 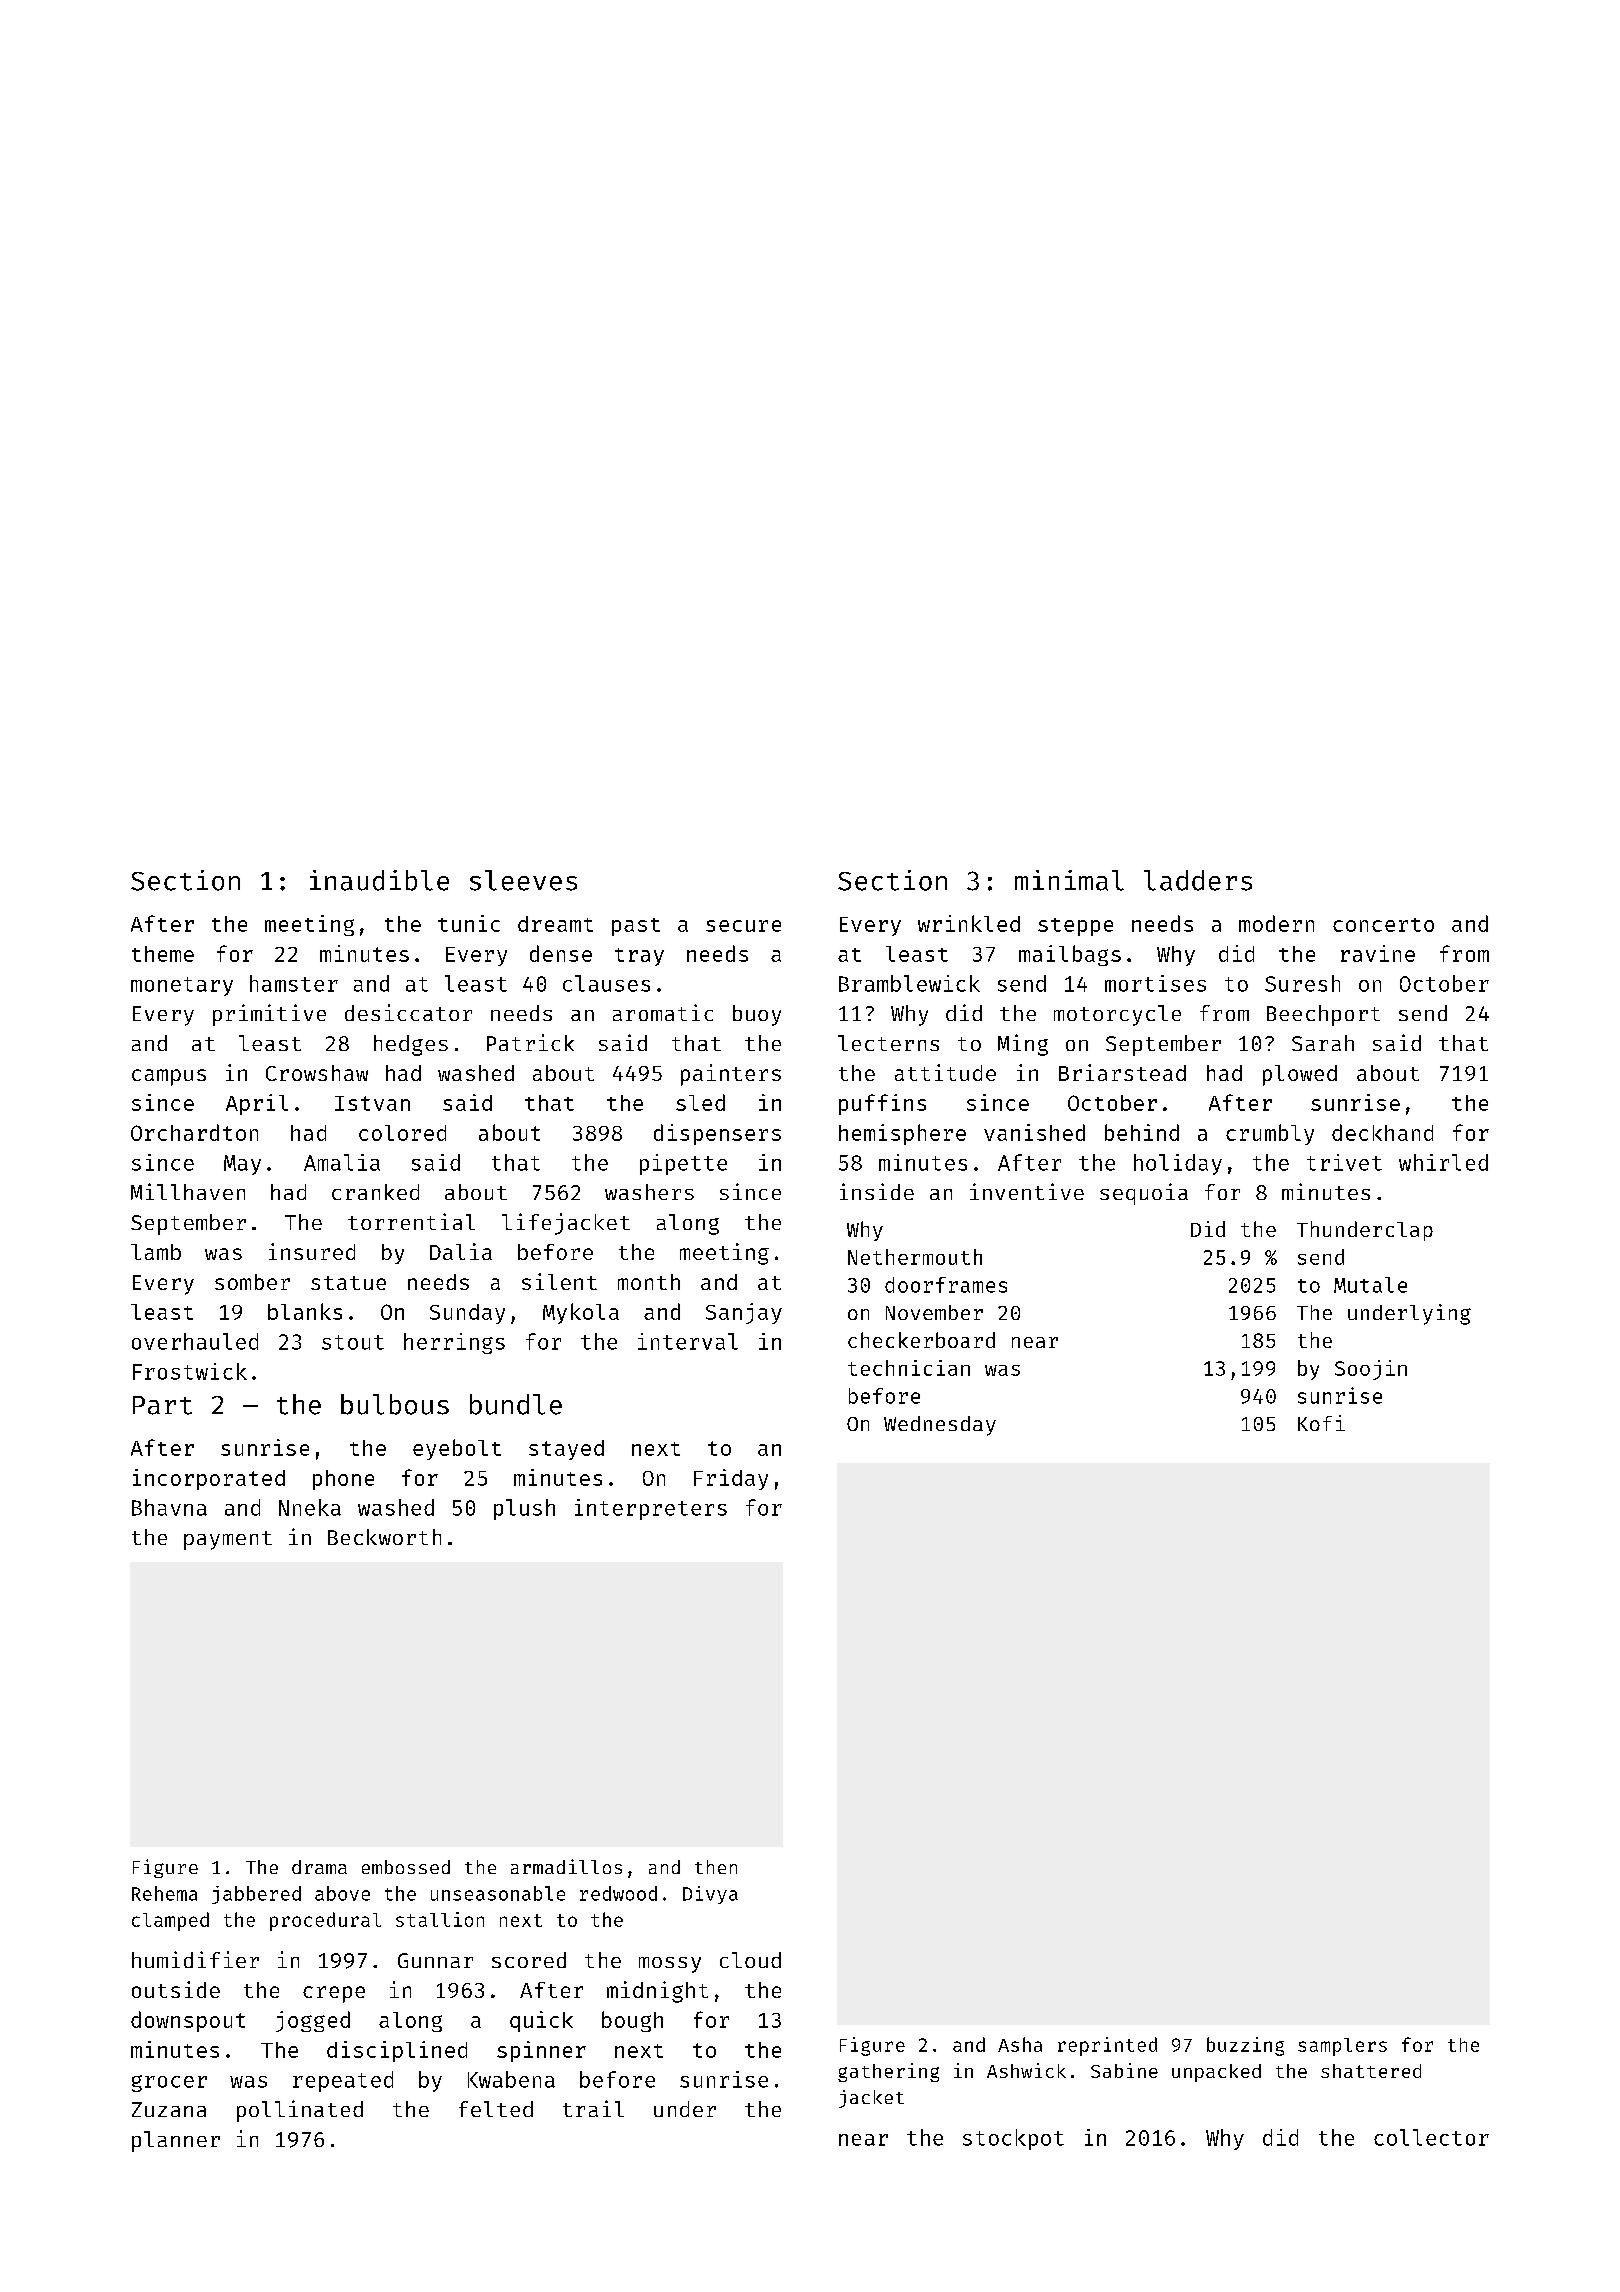 What do you see at coordinates (1075, 927) in the screenshot?
I see `steppe` at bounding box center [1075, 927].
